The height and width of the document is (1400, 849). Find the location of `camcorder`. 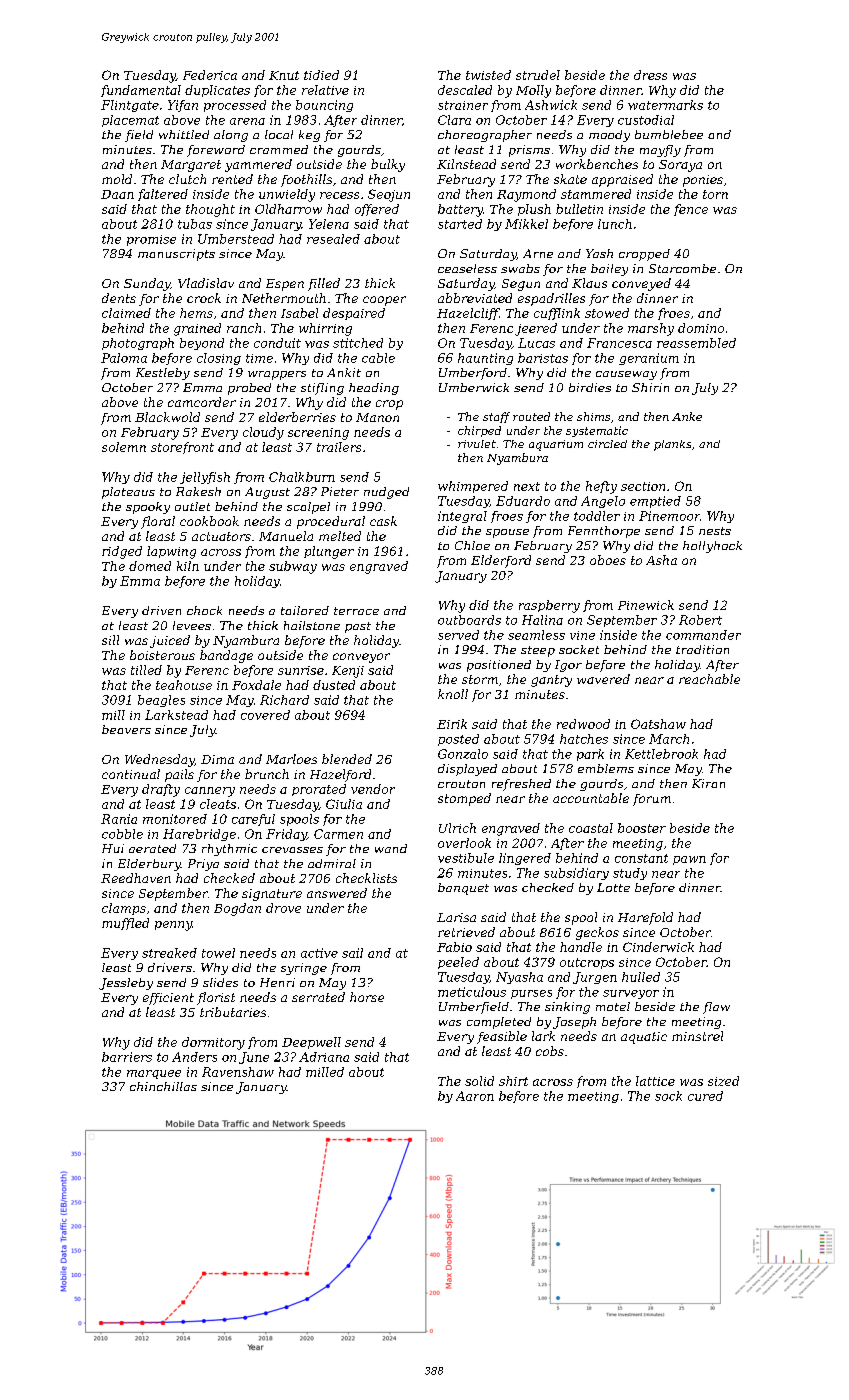

camcorder is located at coordinates (202, 402).
